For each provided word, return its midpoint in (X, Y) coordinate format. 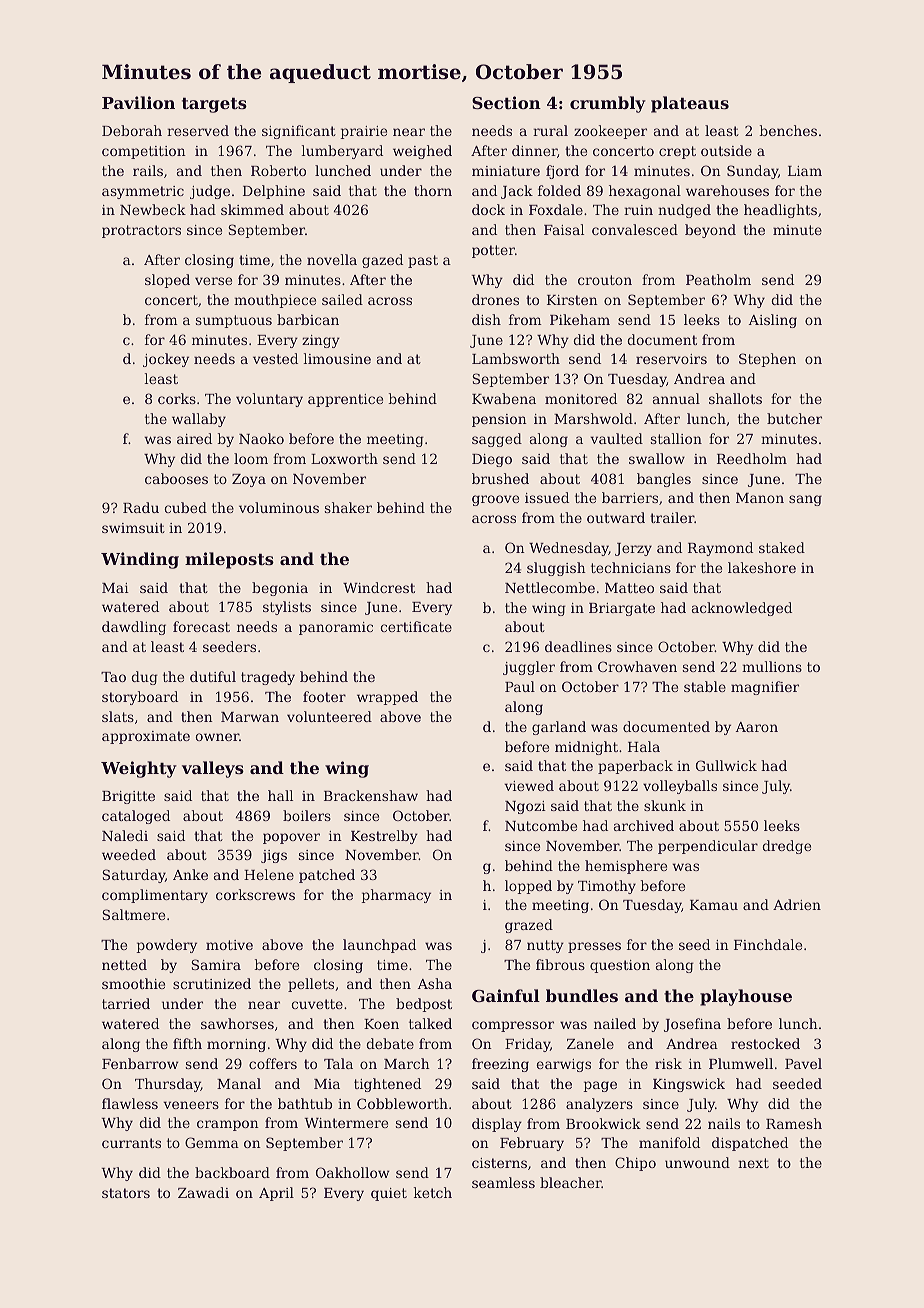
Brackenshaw (371, 795)
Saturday (133, 876)
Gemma (212, 1142)
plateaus (690, 104)
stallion (676, 438)
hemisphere (626, 867)
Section (506, 102)
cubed (185, 507)
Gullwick (726, 765)
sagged (497, 440)
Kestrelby (384, 837)
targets (214, 105)
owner (217, 737)
